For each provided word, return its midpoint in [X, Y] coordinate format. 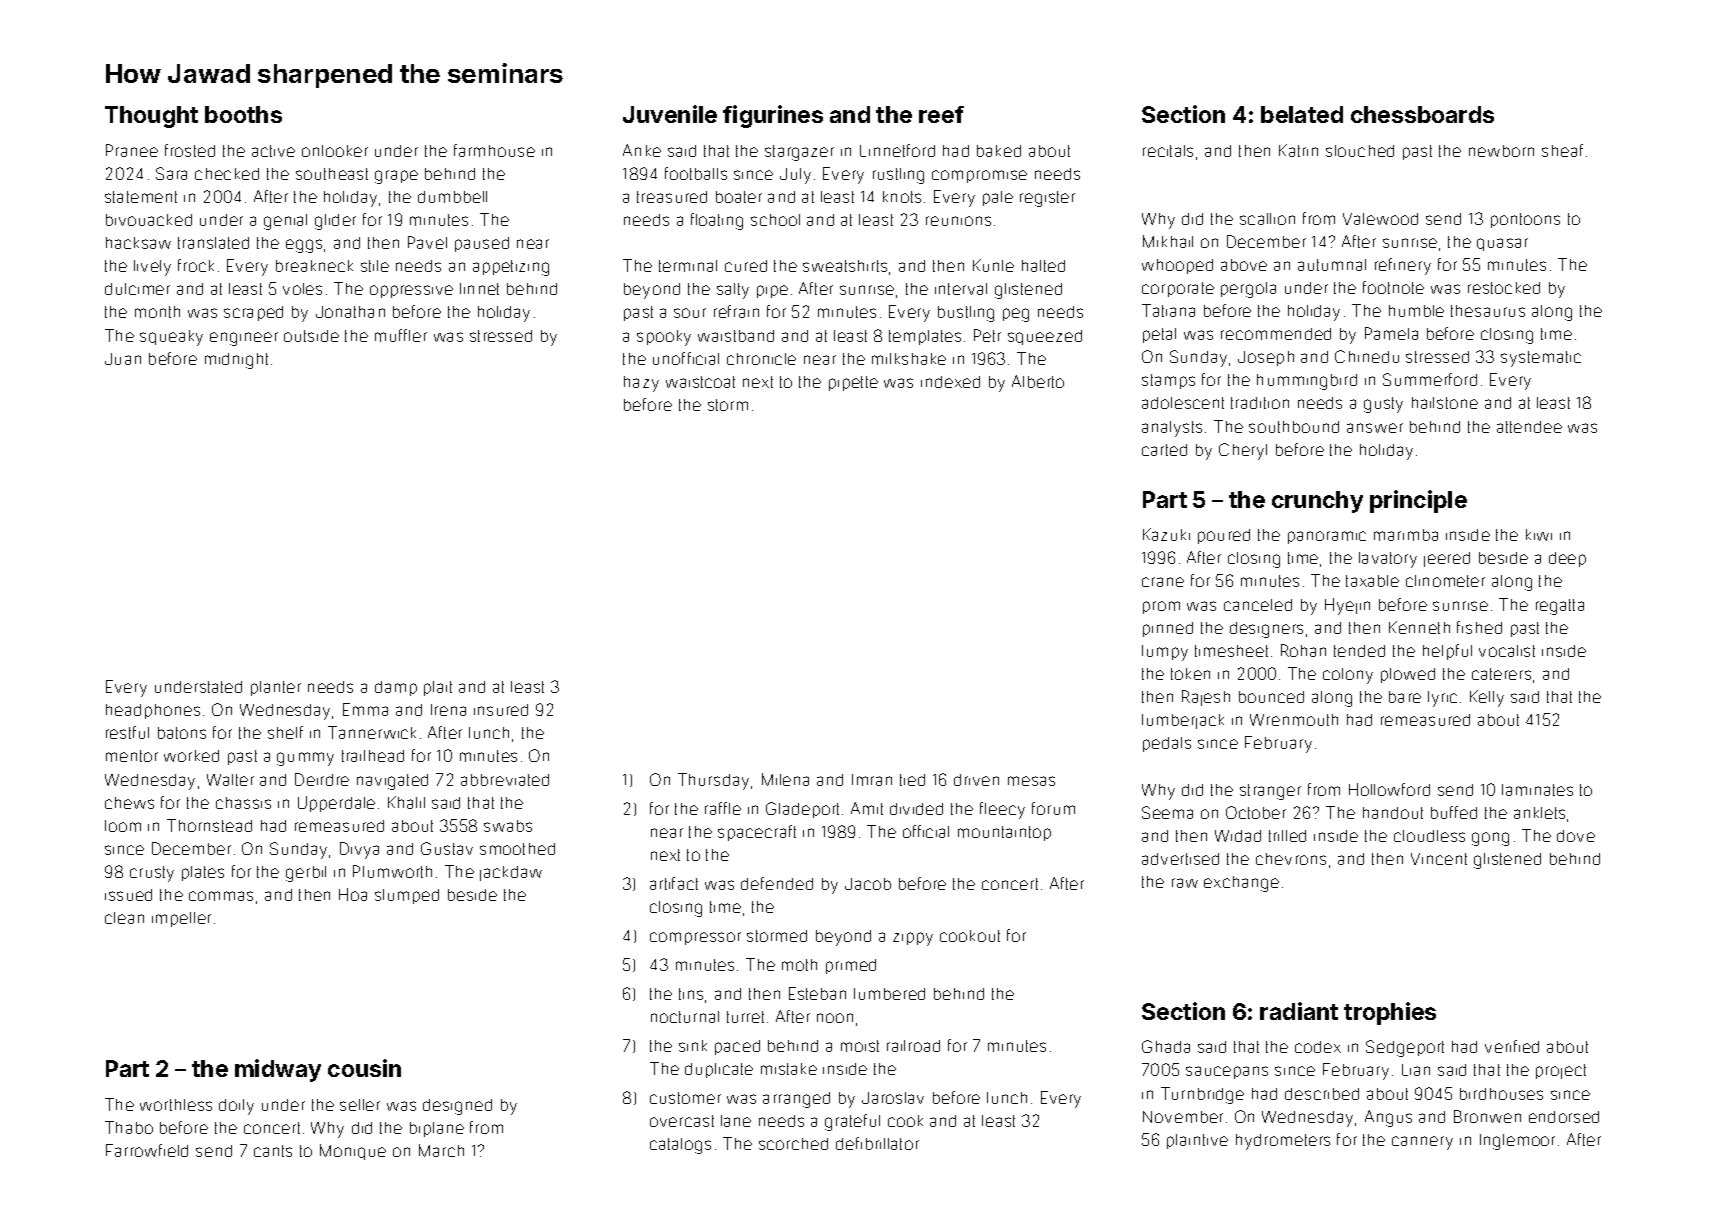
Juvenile [670, 114]
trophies [1390, 1013]
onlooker [335, 151]
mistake [789, 1069]
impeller [181, 919]
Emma [365, 709]
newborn [1501, 151]
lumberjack [1183, 721]
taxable [1372, 581]
